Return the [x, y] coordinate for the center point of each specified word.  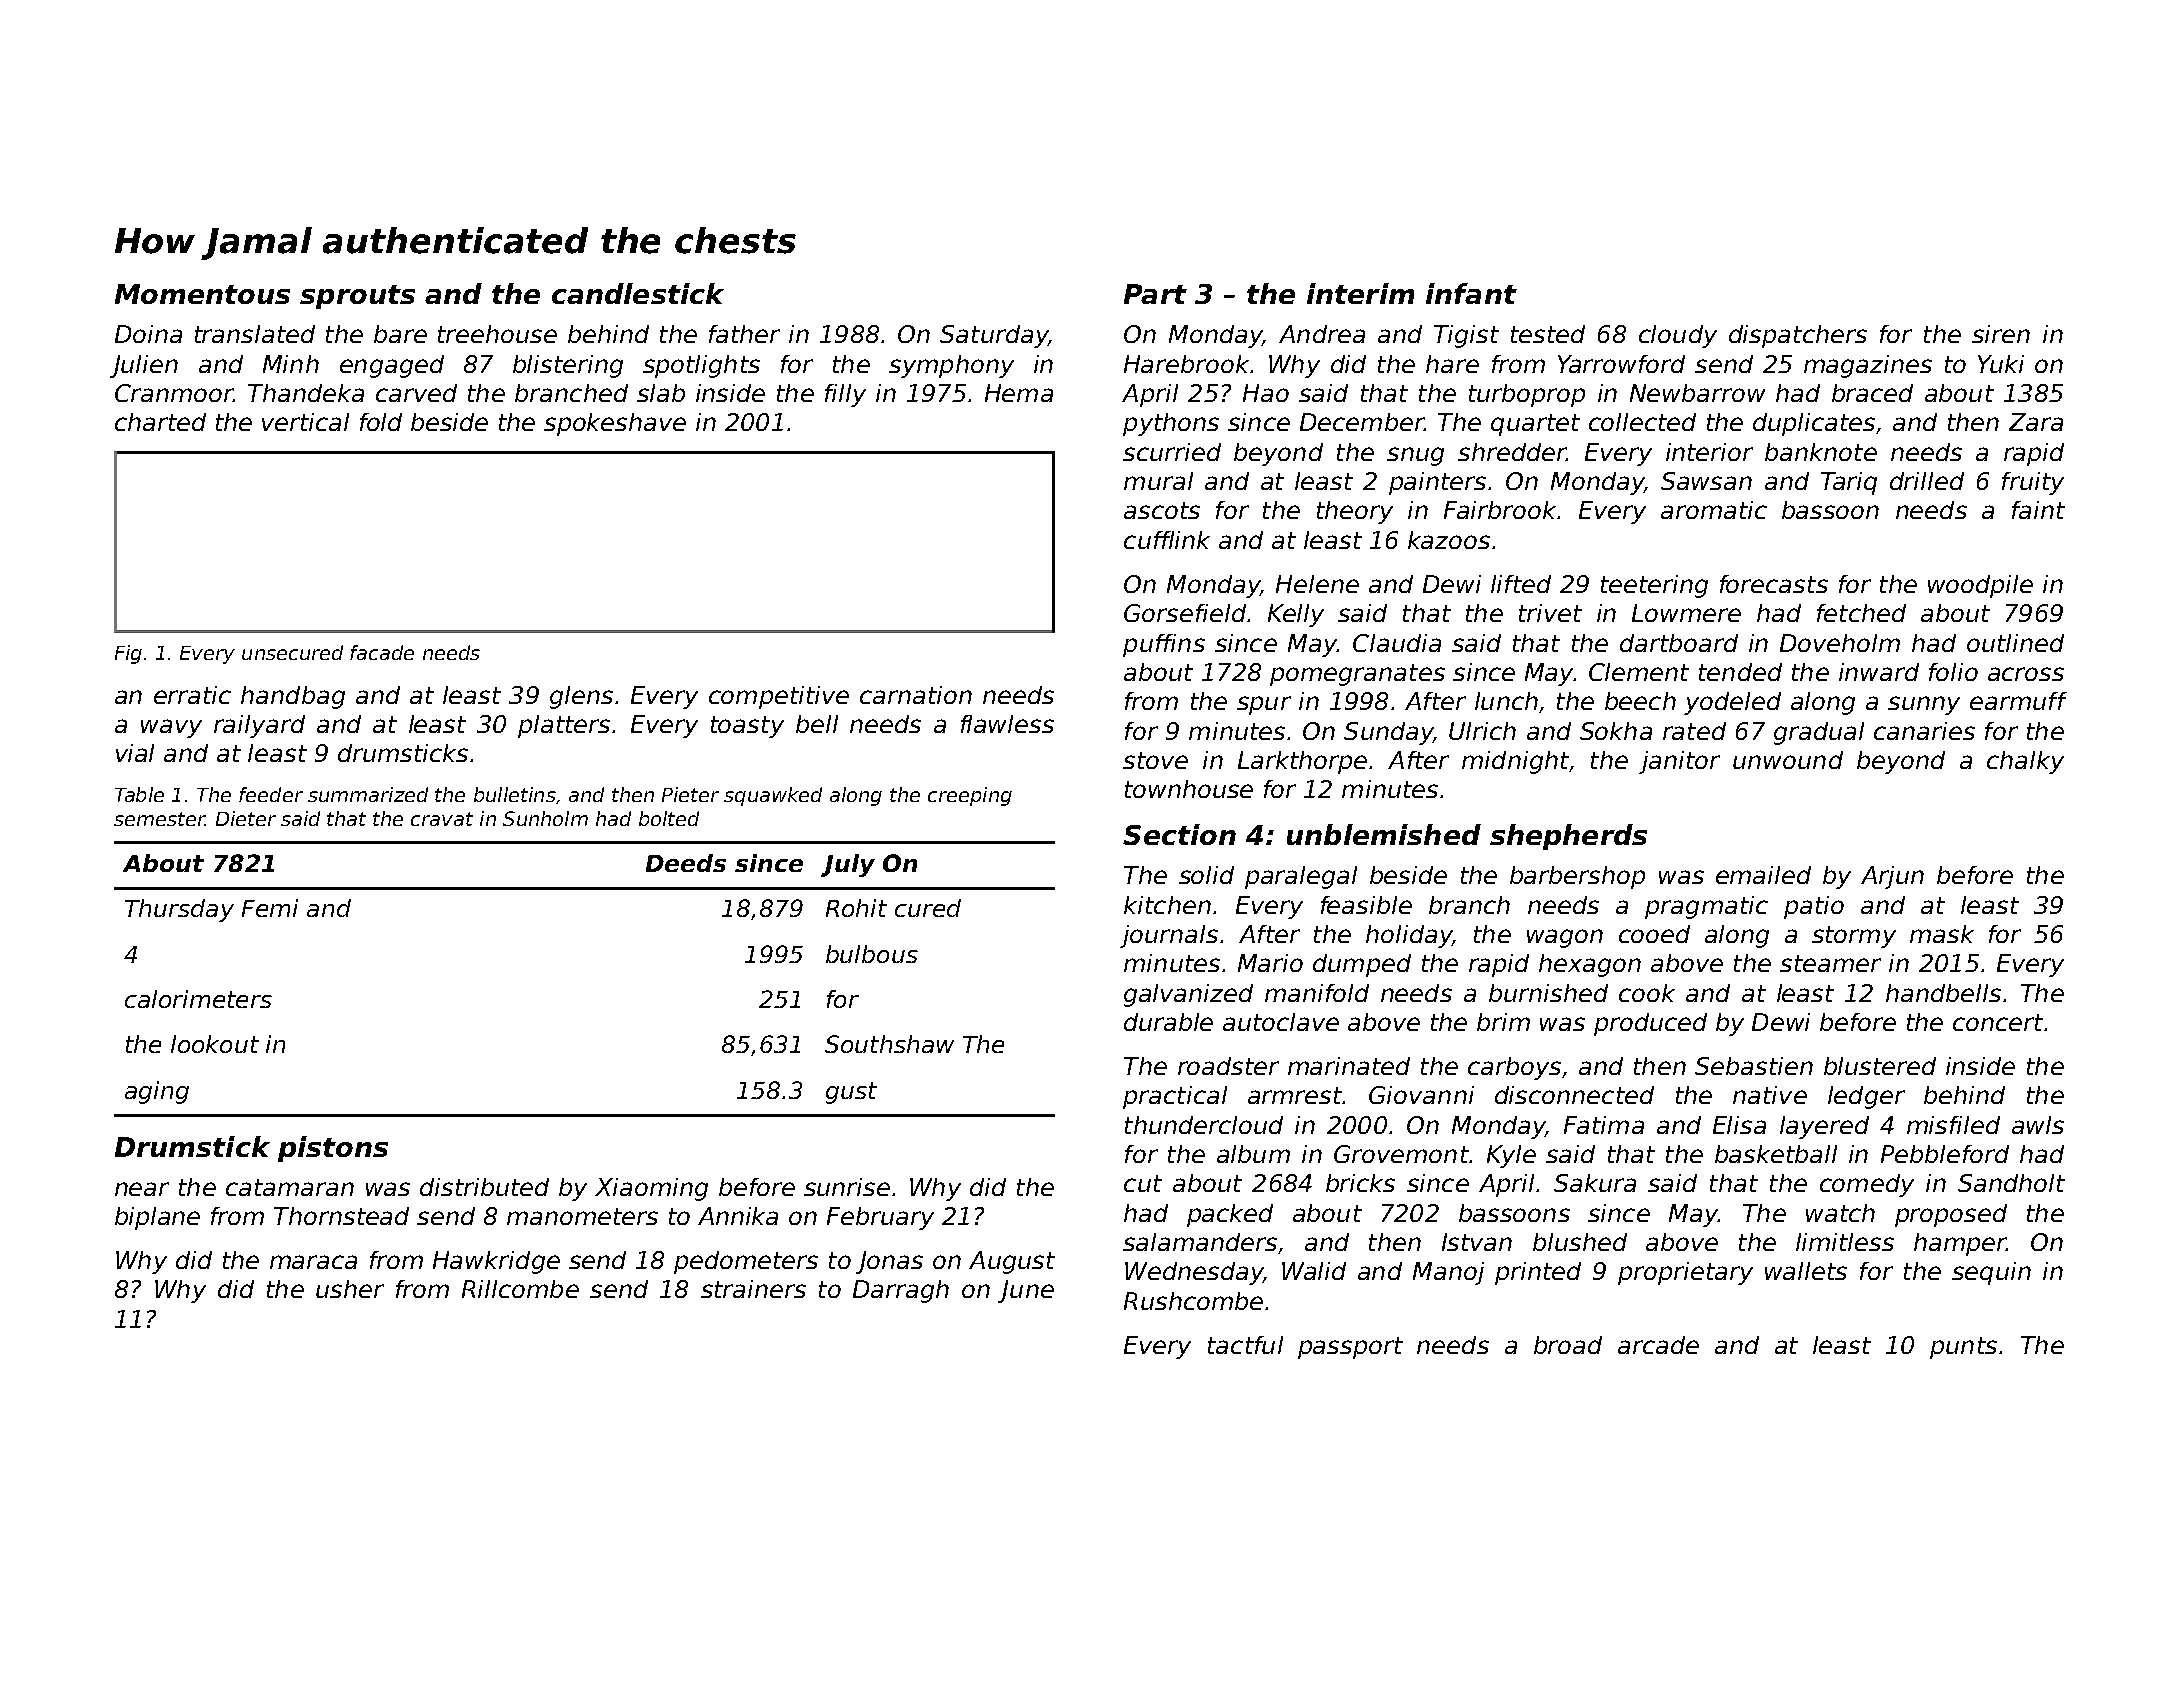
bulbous [872, 954]
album [1253, 1154]
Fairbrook [1501, 510]
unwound [1788, 760]
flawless [1007, 724]
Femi [270, 908]
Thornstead [341, 1216]
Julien [144, 366]
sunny [1924, 705]
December [1362, 422]
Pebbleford [1945, 1154]
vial [135, 753]
